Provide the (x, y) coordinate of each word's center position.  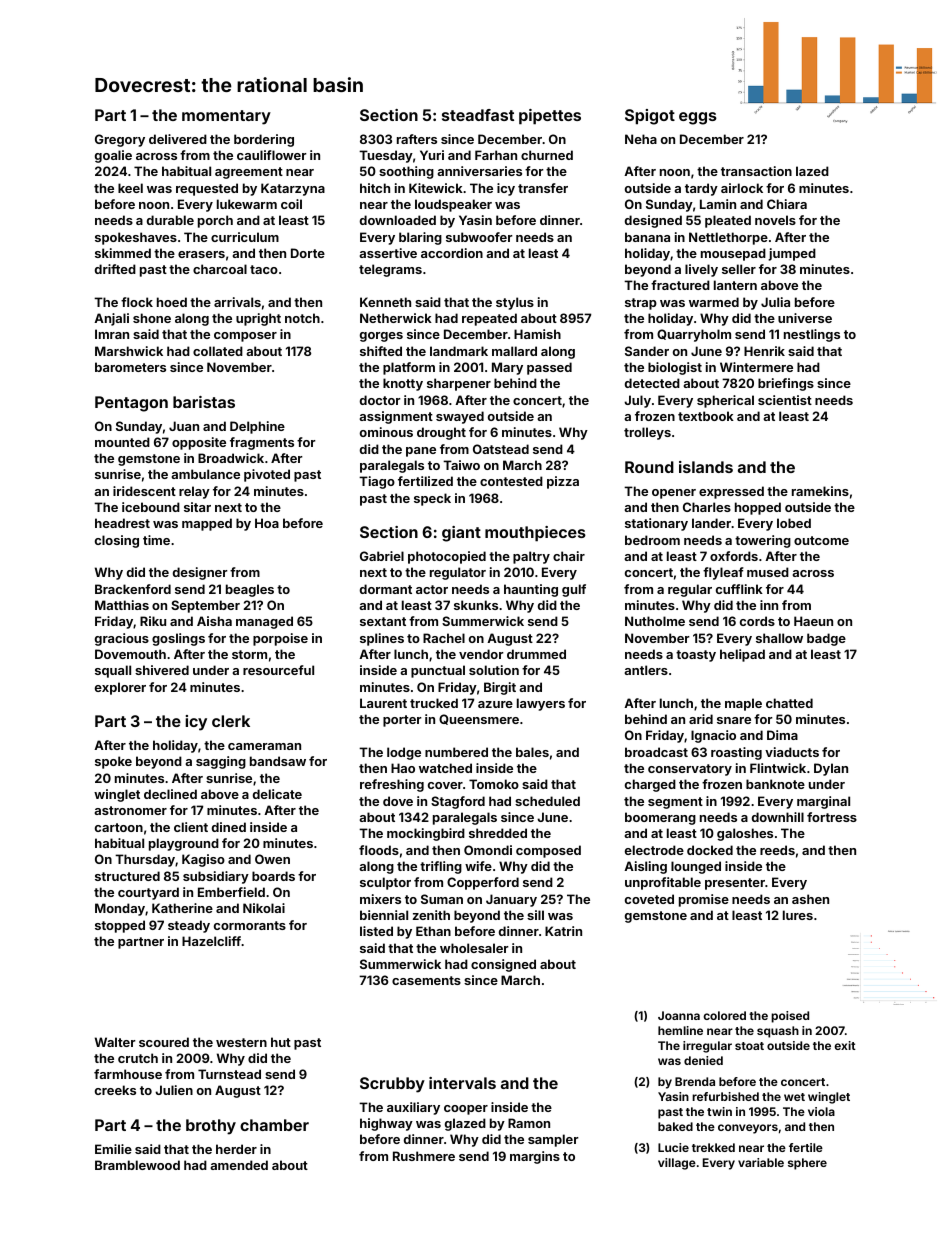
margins (535, 1157)
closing (117, 541)
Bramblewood (137, 1165)
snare (734, 720)
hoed (172, 302)
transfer (543, 188)
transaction (756, 171)
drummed (536, 654)
